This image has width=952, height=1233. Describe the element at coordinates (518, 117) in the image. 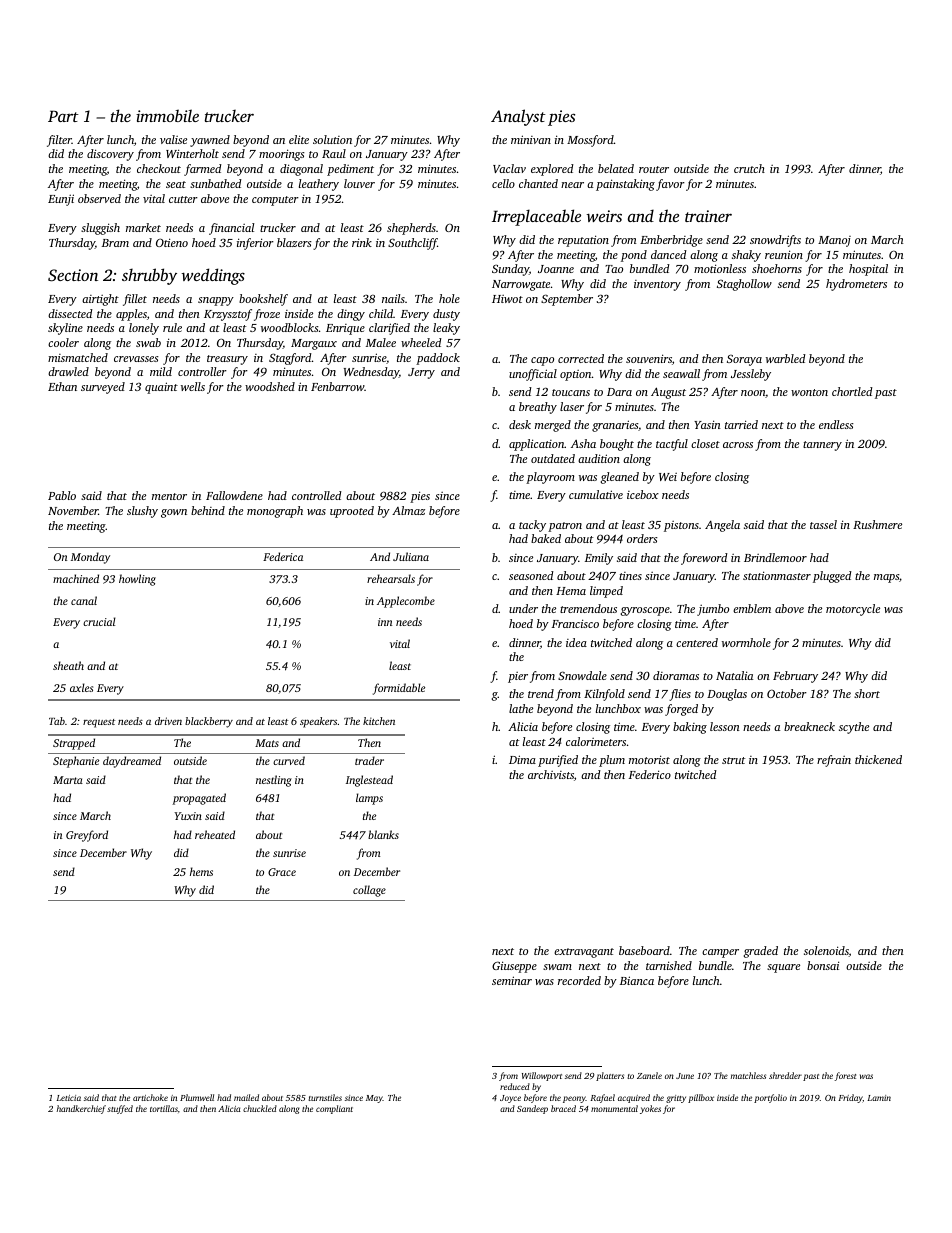

I see `Analyst` at that location.
